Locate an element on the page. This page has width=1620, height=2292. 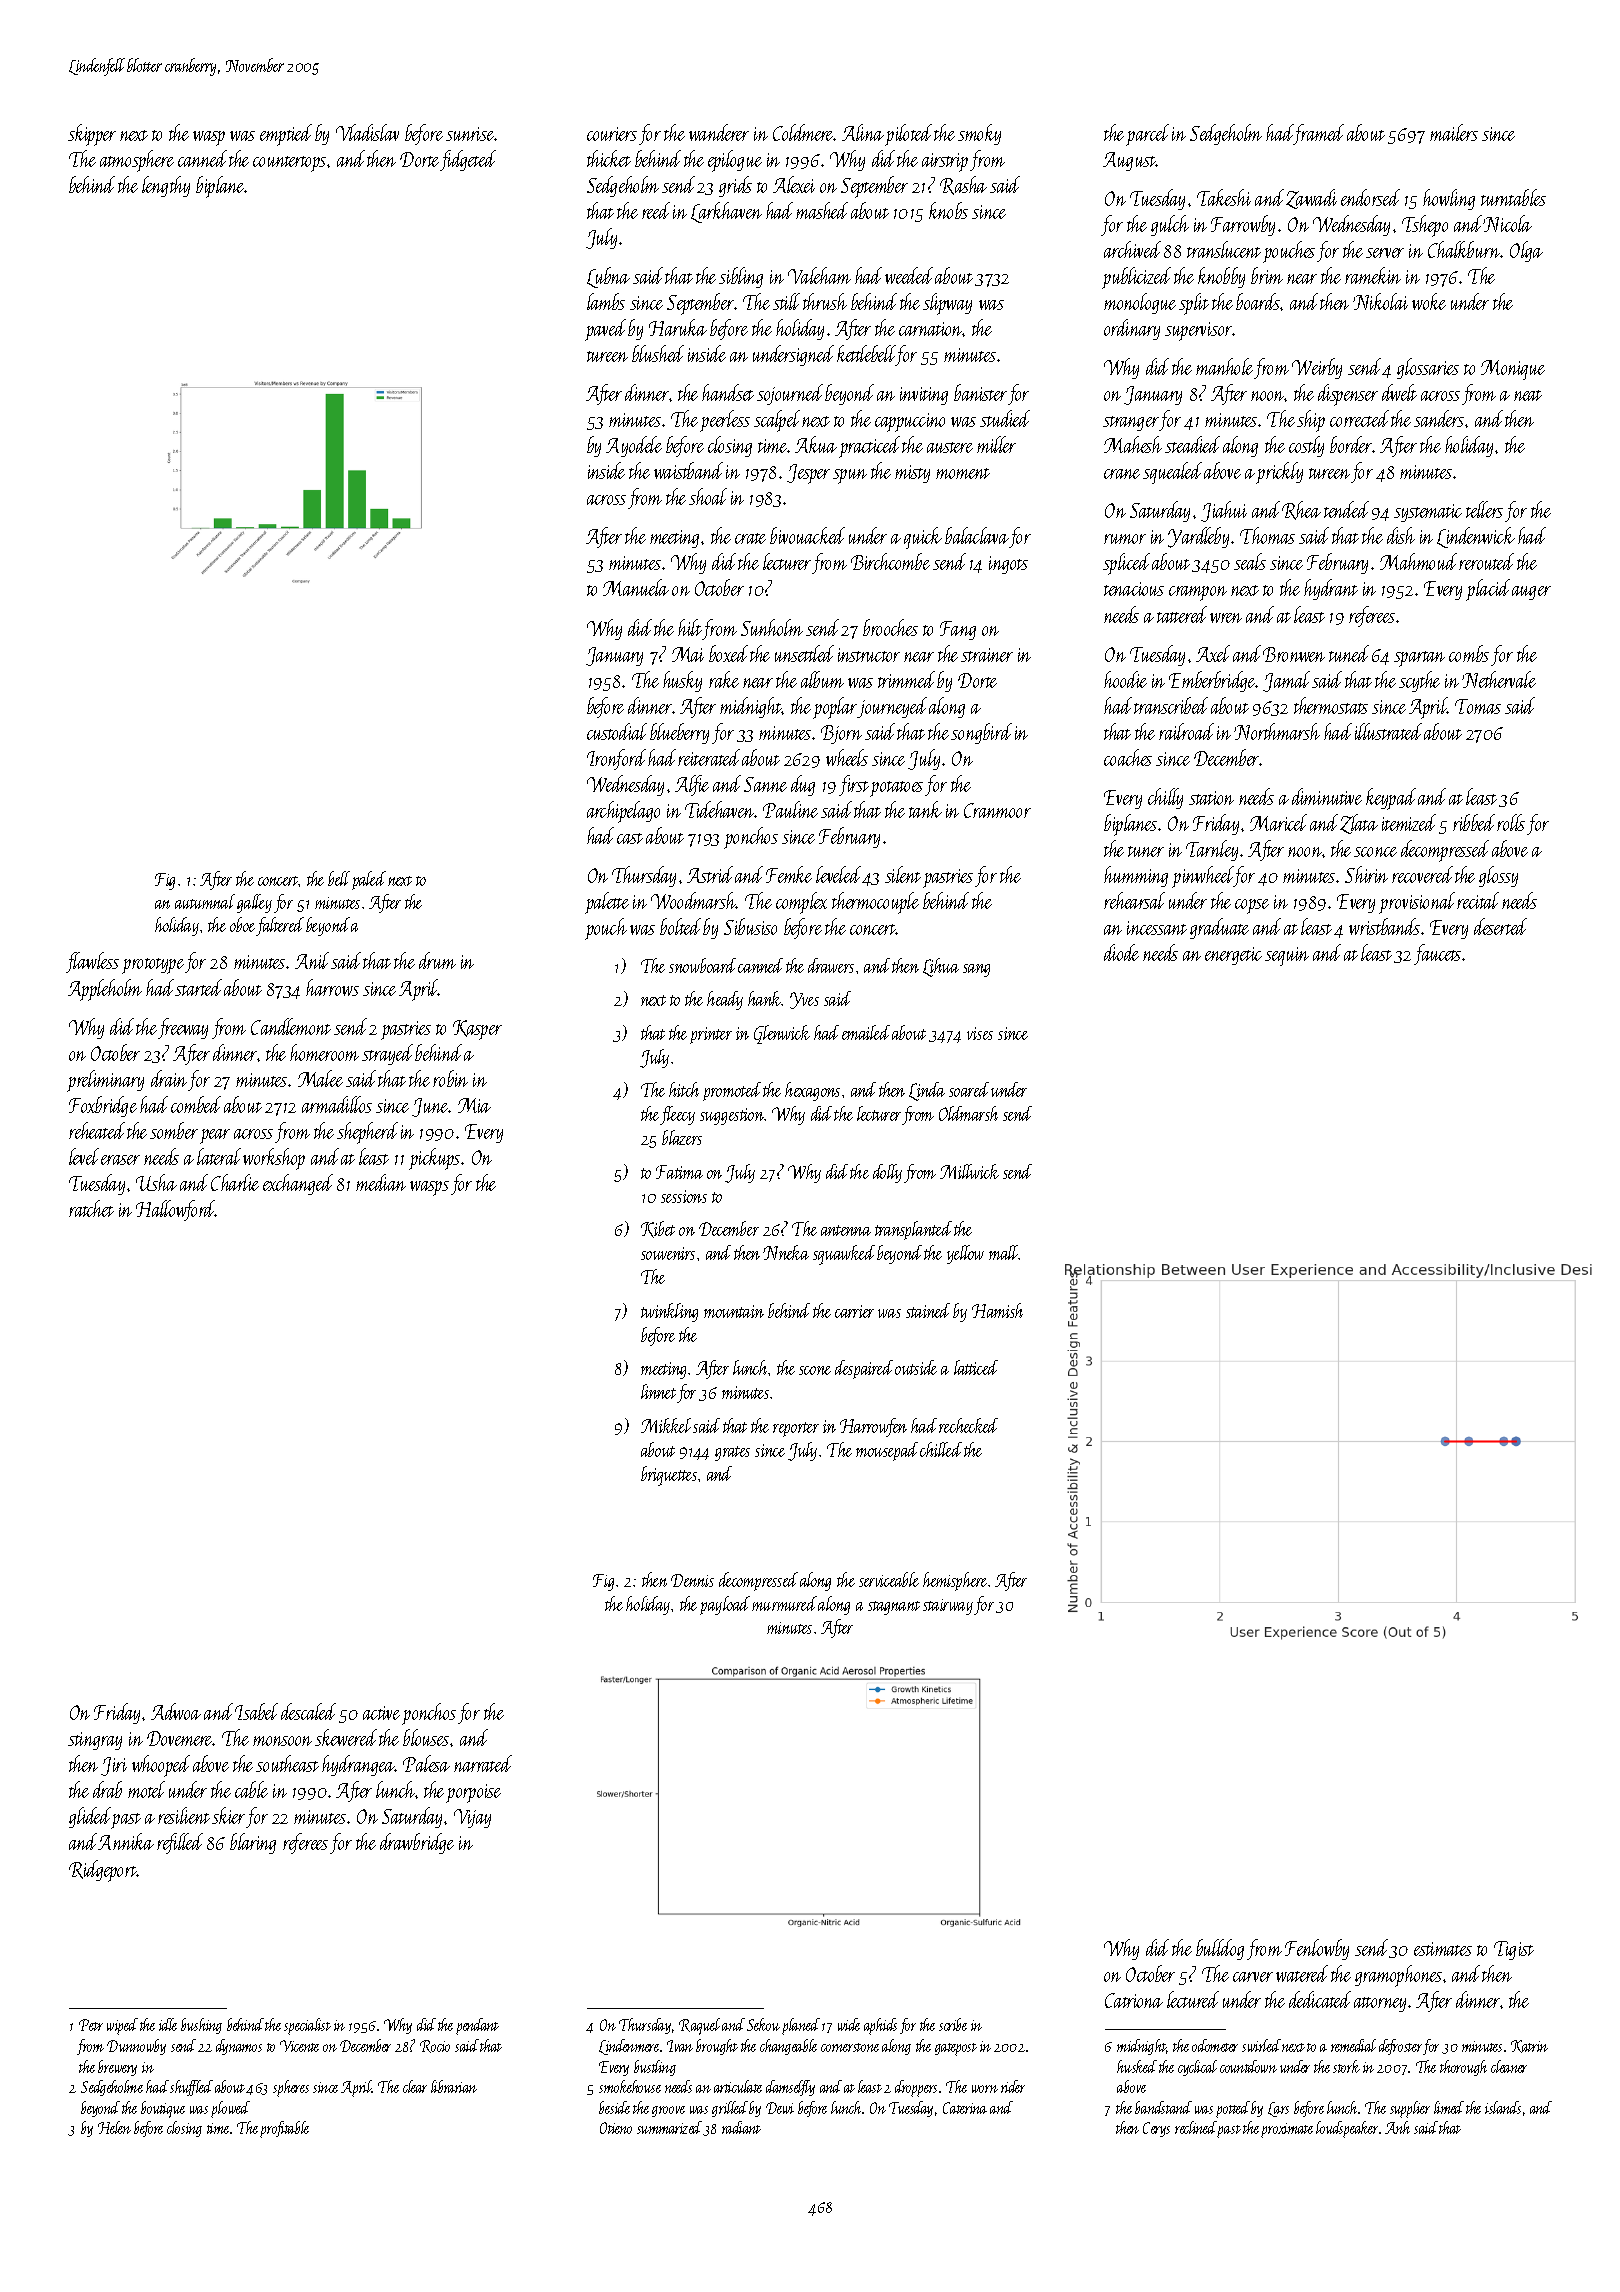
rolls is located at coordinates (1511, 822).
